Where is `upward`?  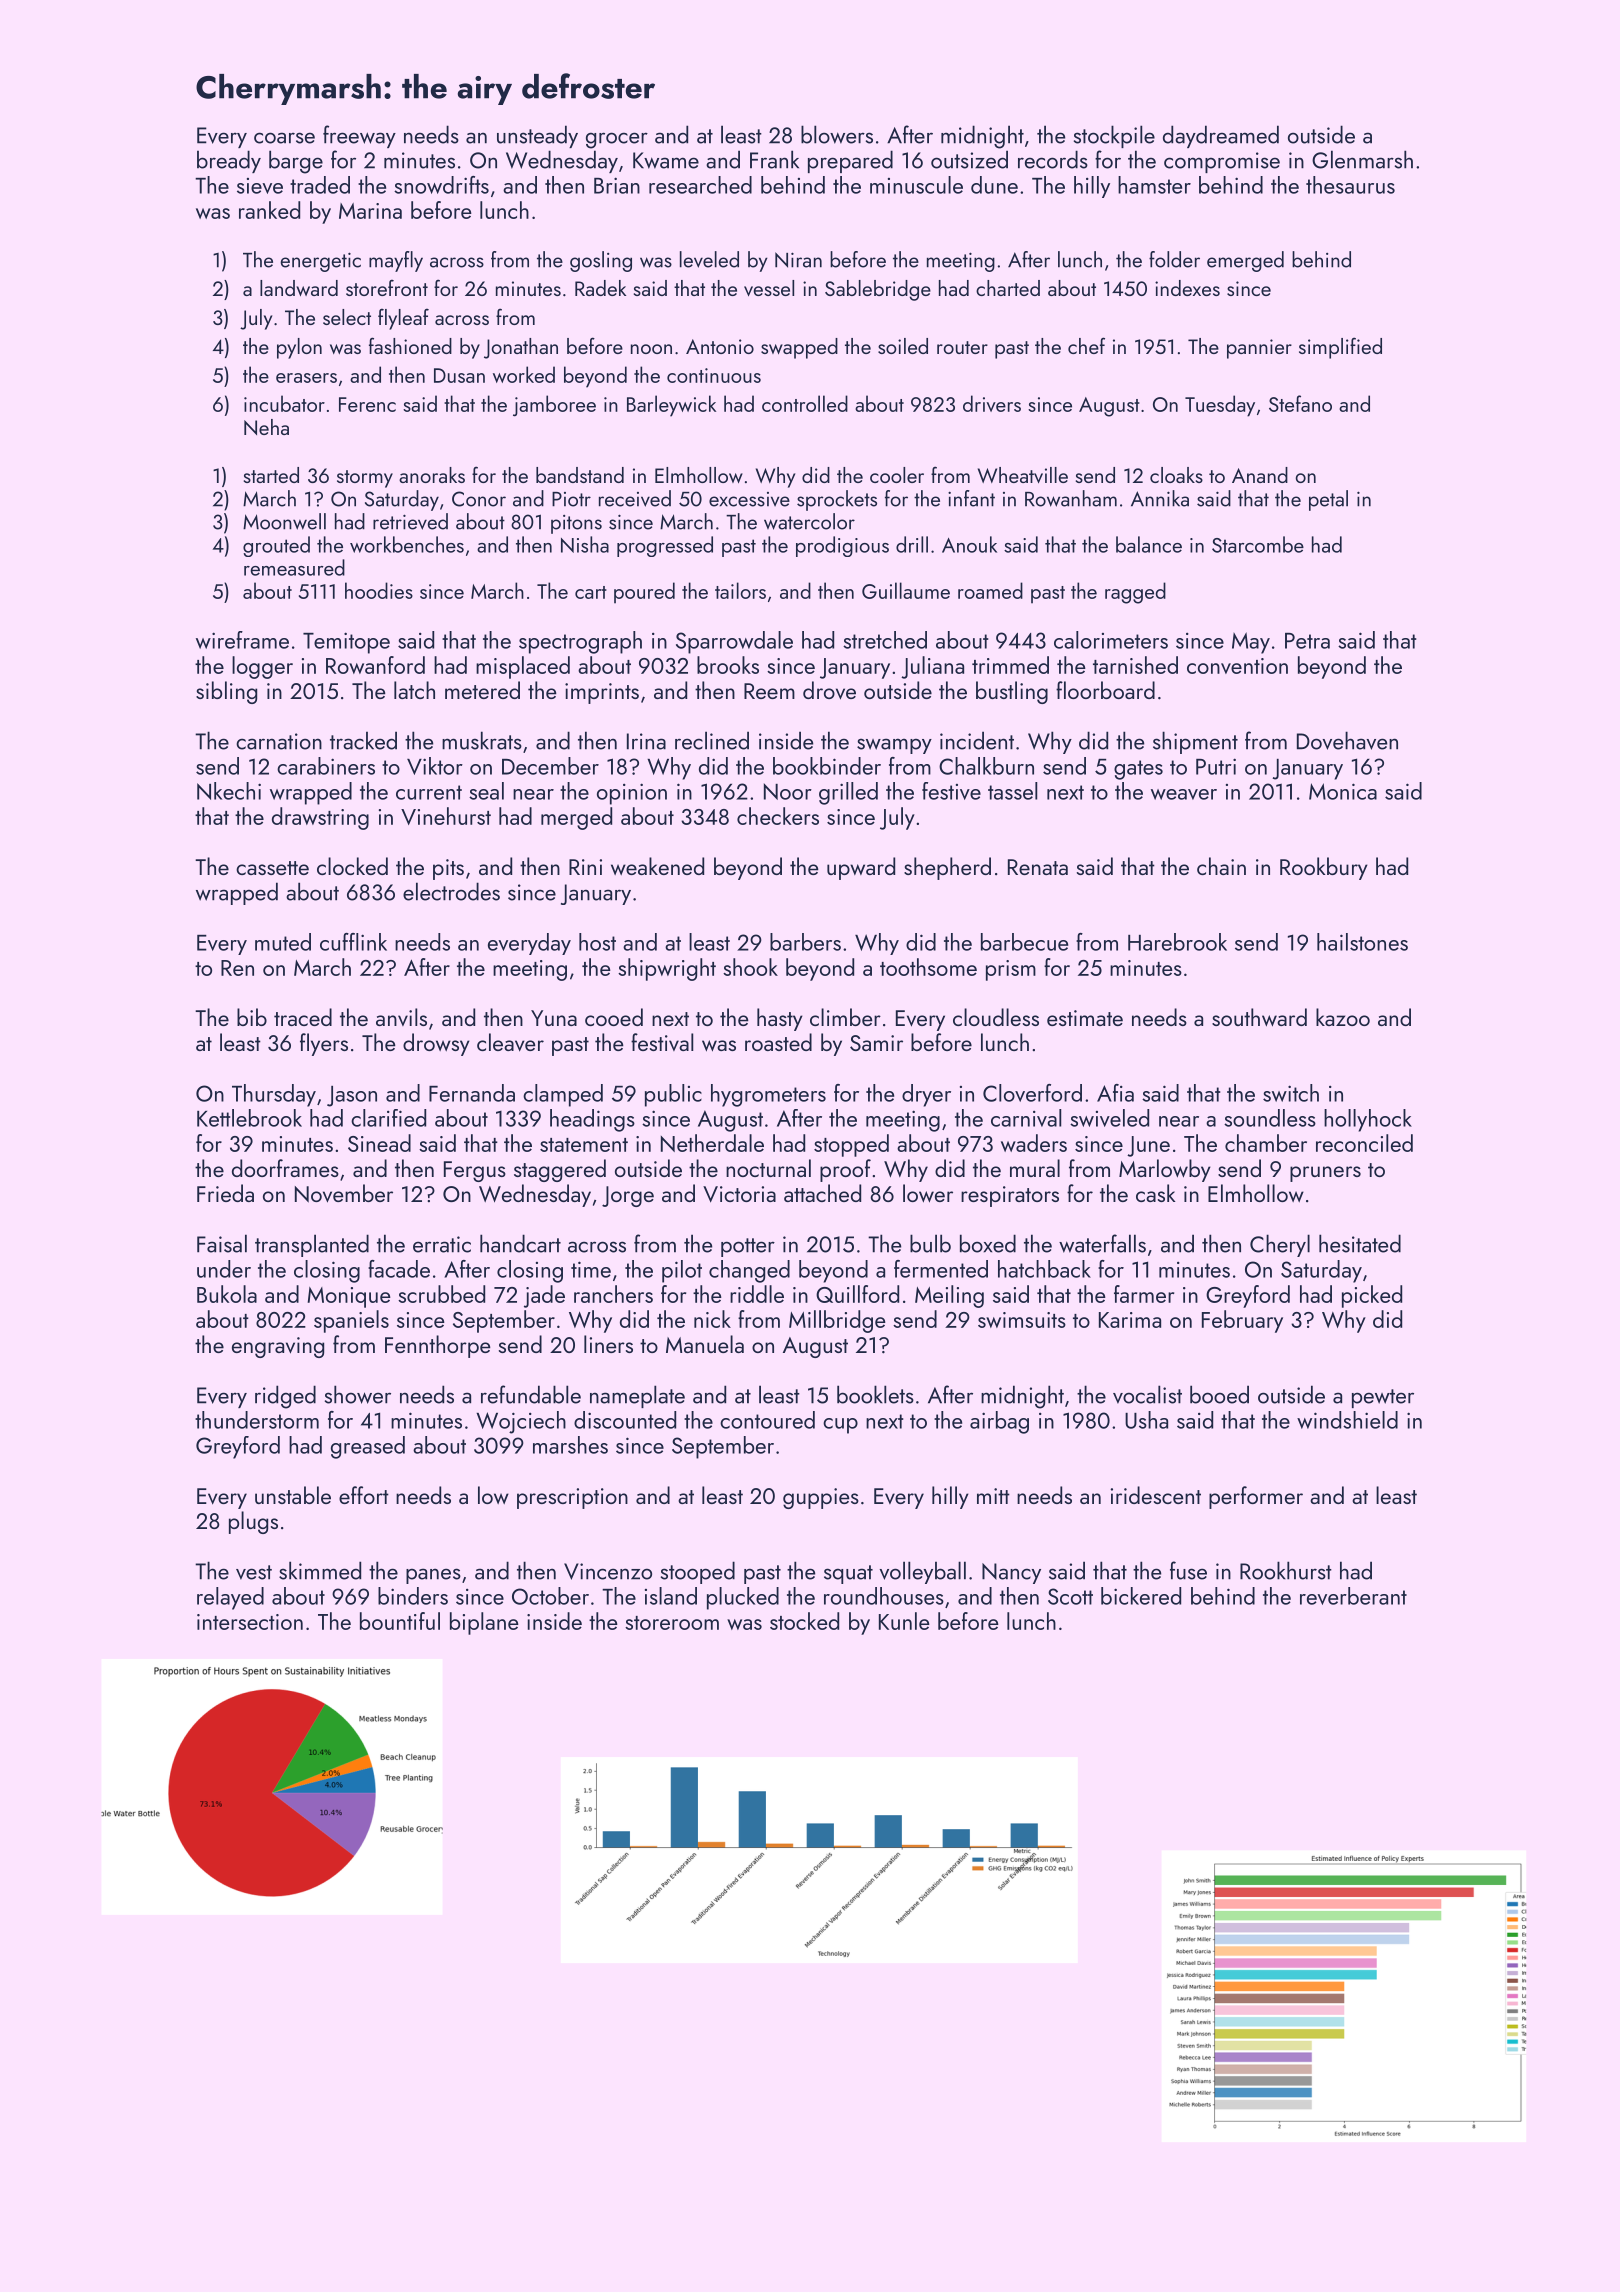
upward is located at coordinates (861, 868).
